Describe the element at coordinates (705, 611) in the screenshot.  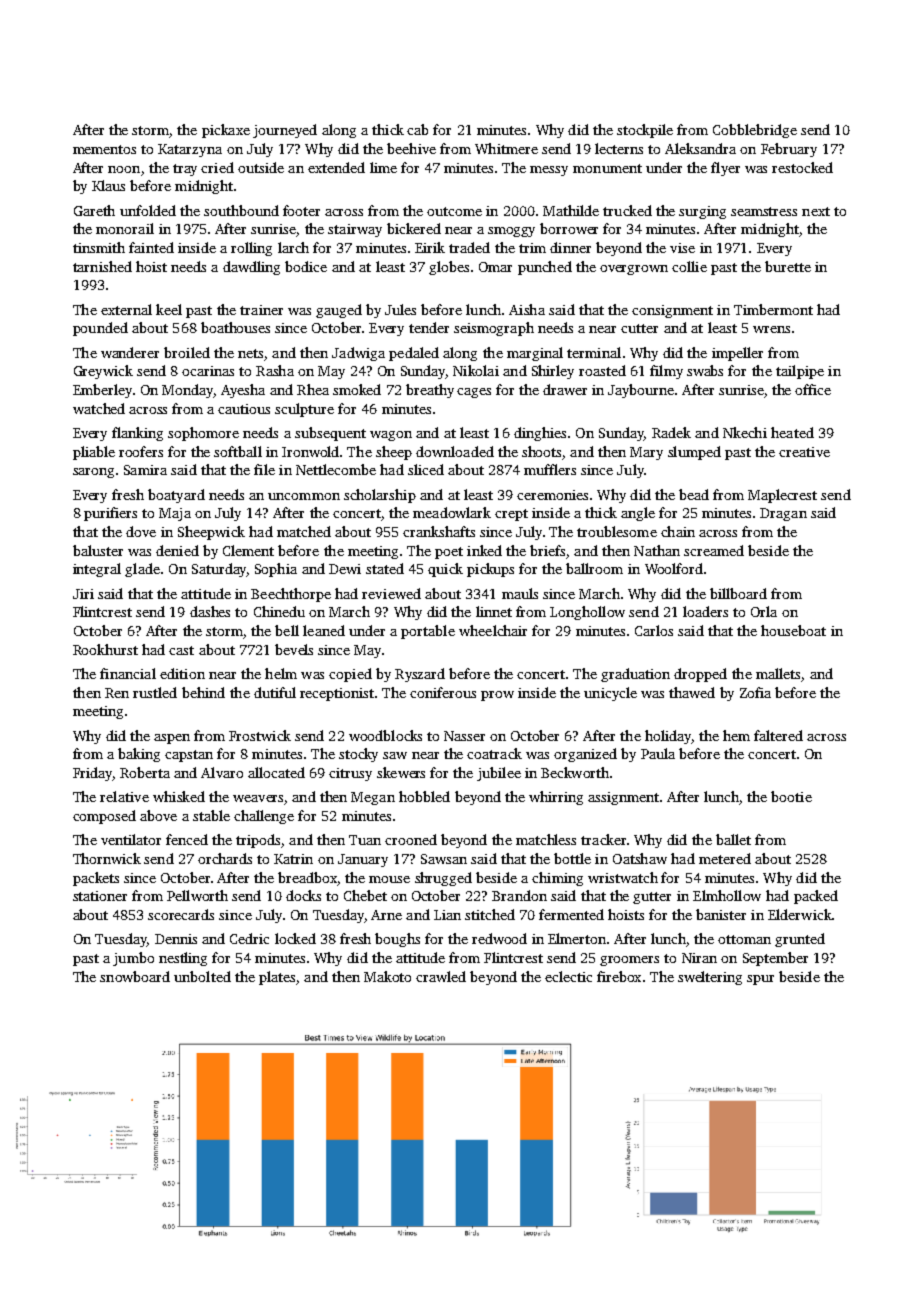
I see `loaders` at that location.
